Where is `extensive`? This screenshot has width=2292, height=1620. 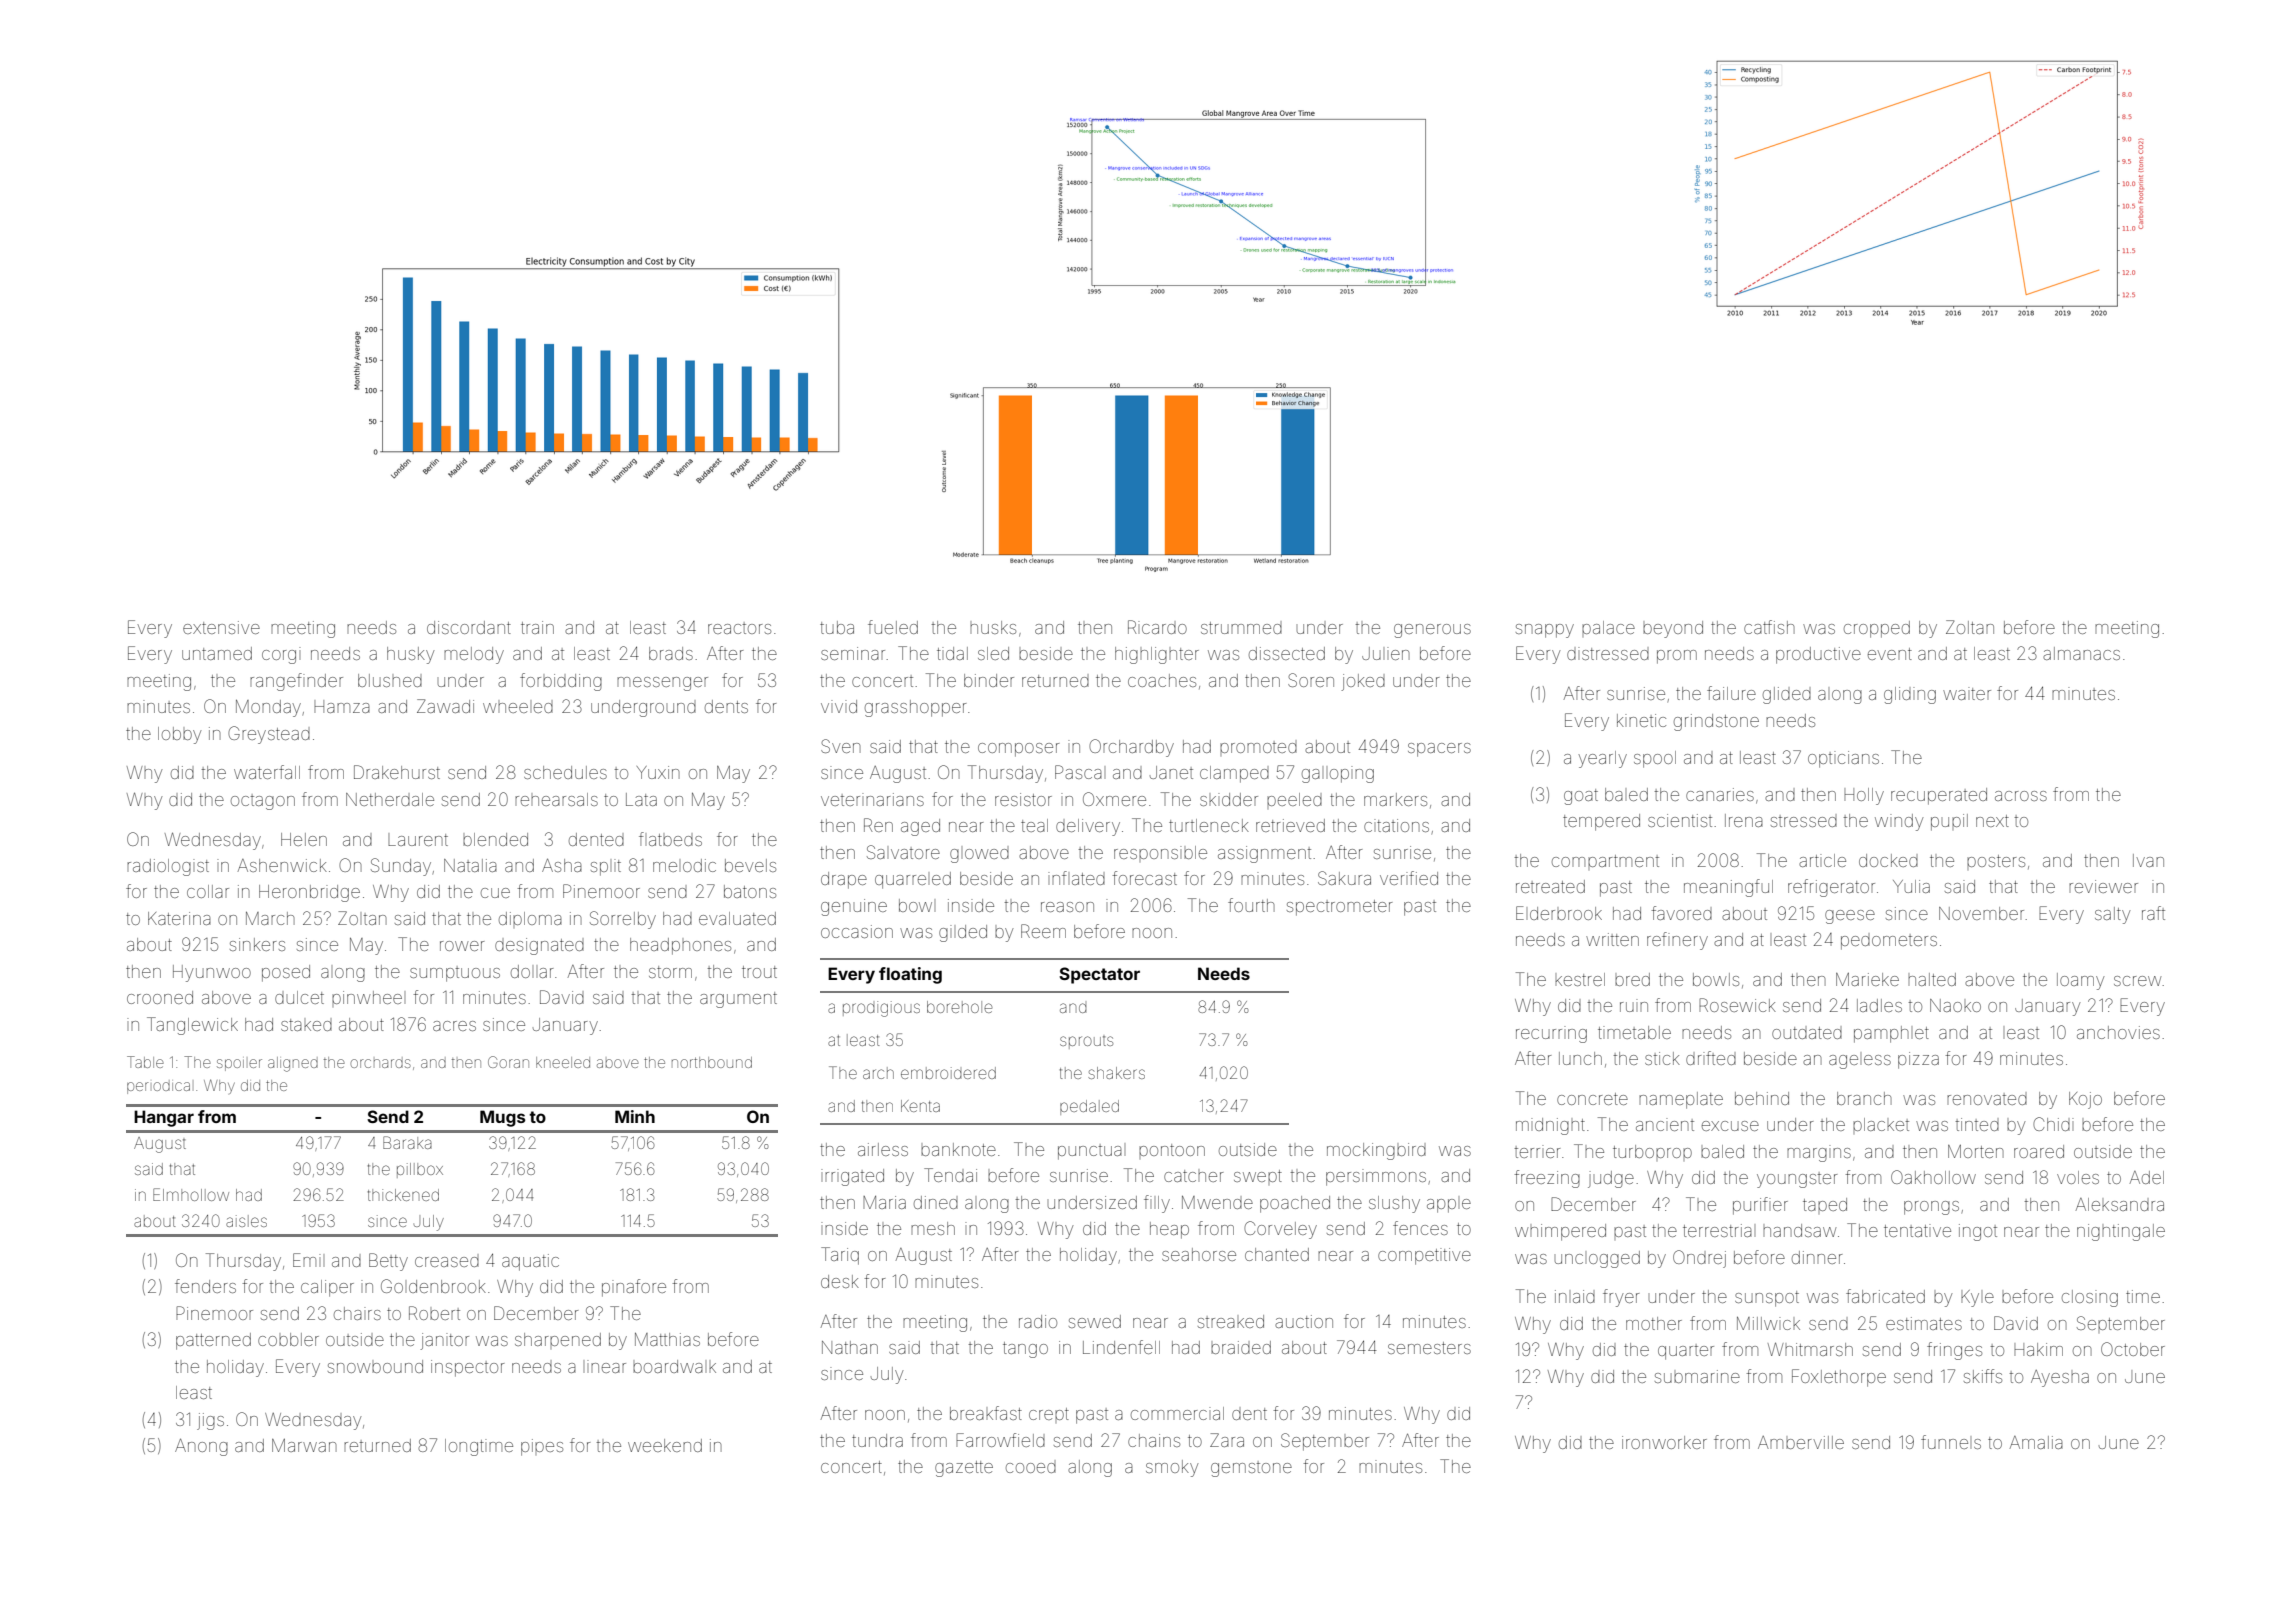
extensive is located at coordinates (221, 627).
